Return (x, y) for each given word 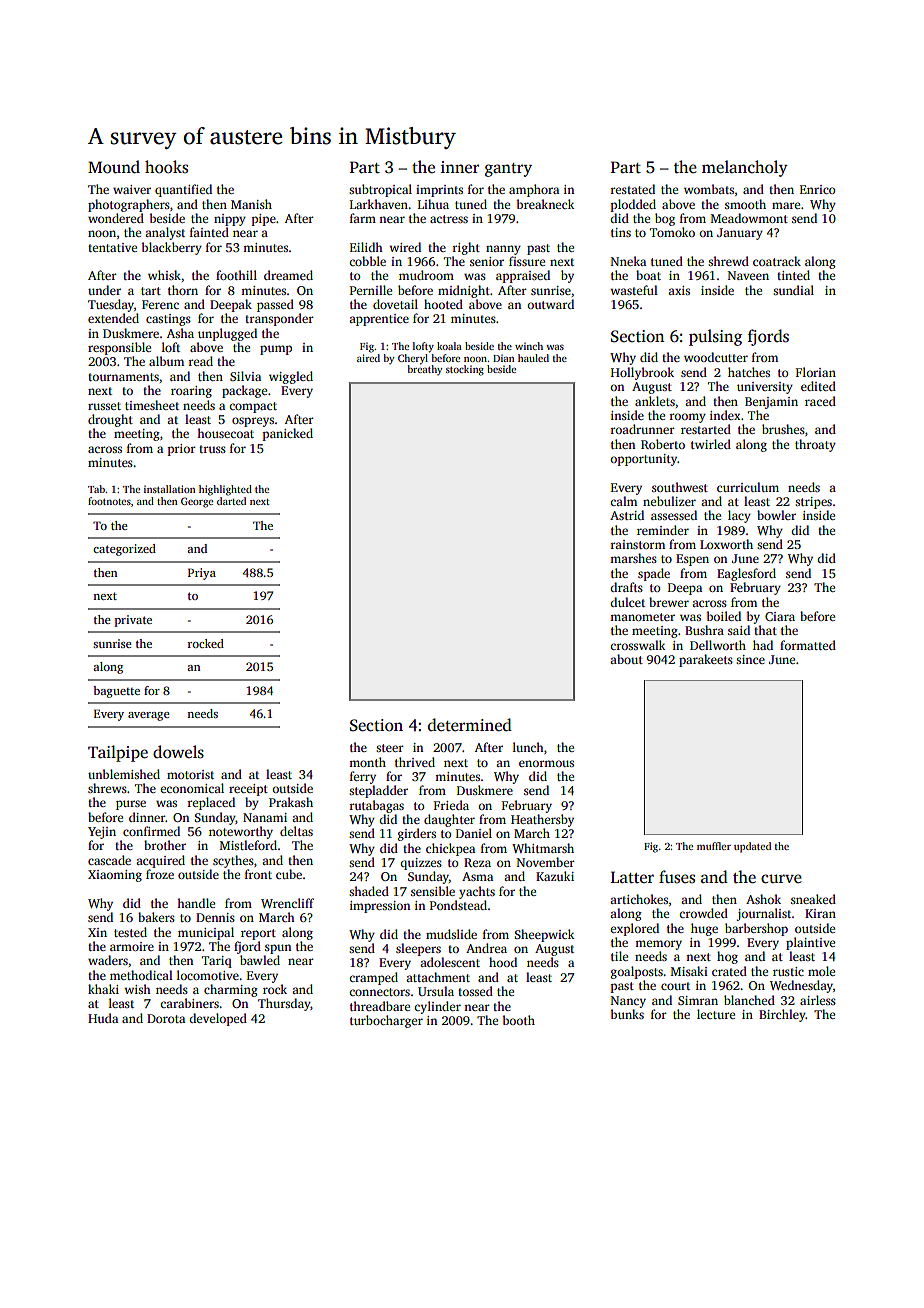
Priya (202, 574)
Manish (251, 204)
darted (231, 501)
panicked (288, 434)
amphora (534, 190)
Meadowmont (749, 218)
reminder (663, 530)
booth (519, 1020)
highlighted (225, 490)
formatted (808, 645)
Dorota (166, 1018)
